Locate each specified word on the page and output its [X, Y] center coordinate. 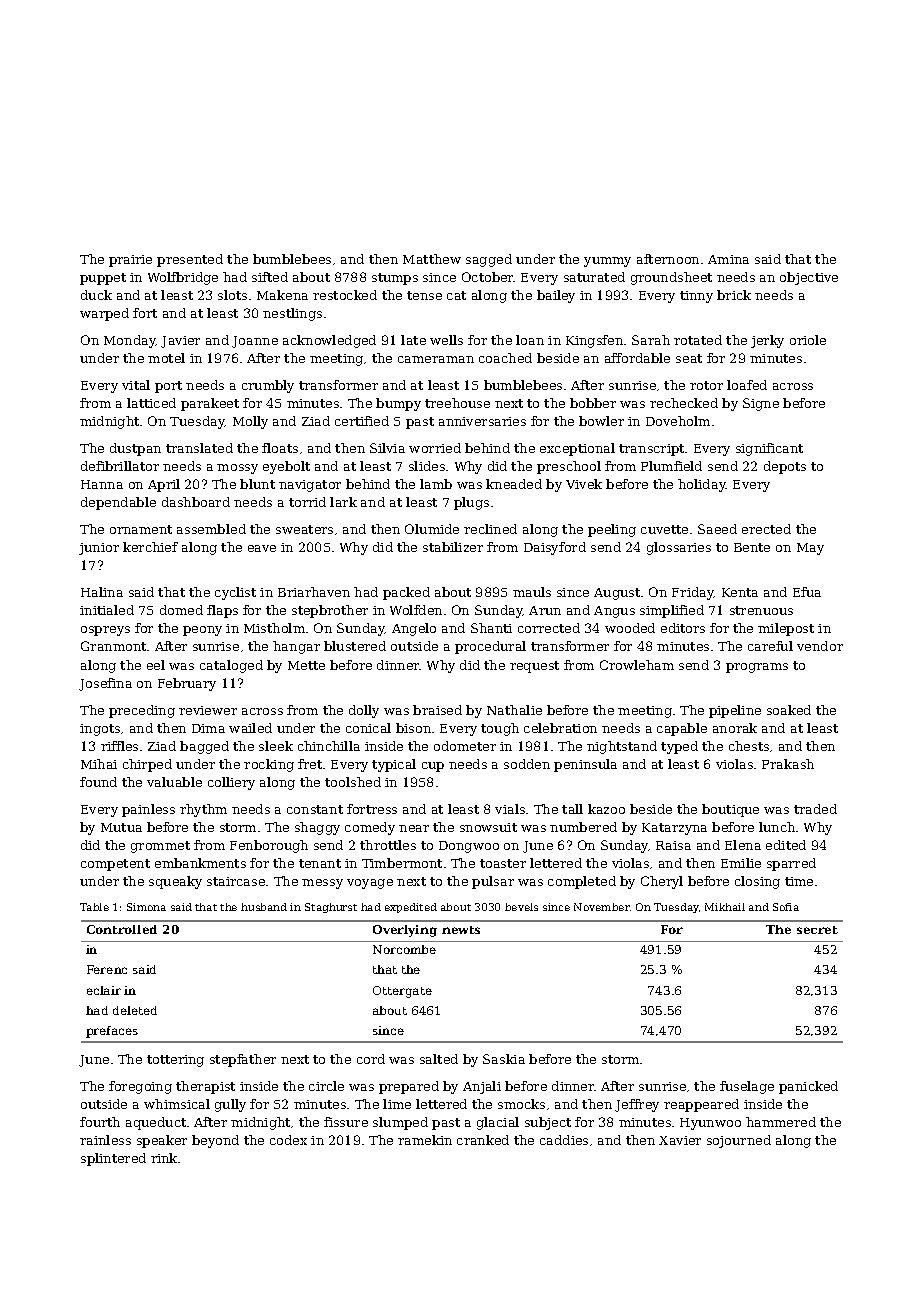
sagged [489, 260]
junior [99, 549]
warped [104, 314]
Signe [761, 404]
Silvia [387, 448]
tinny [696, 297]
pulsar [493, 882]
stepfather [243, 1060]
